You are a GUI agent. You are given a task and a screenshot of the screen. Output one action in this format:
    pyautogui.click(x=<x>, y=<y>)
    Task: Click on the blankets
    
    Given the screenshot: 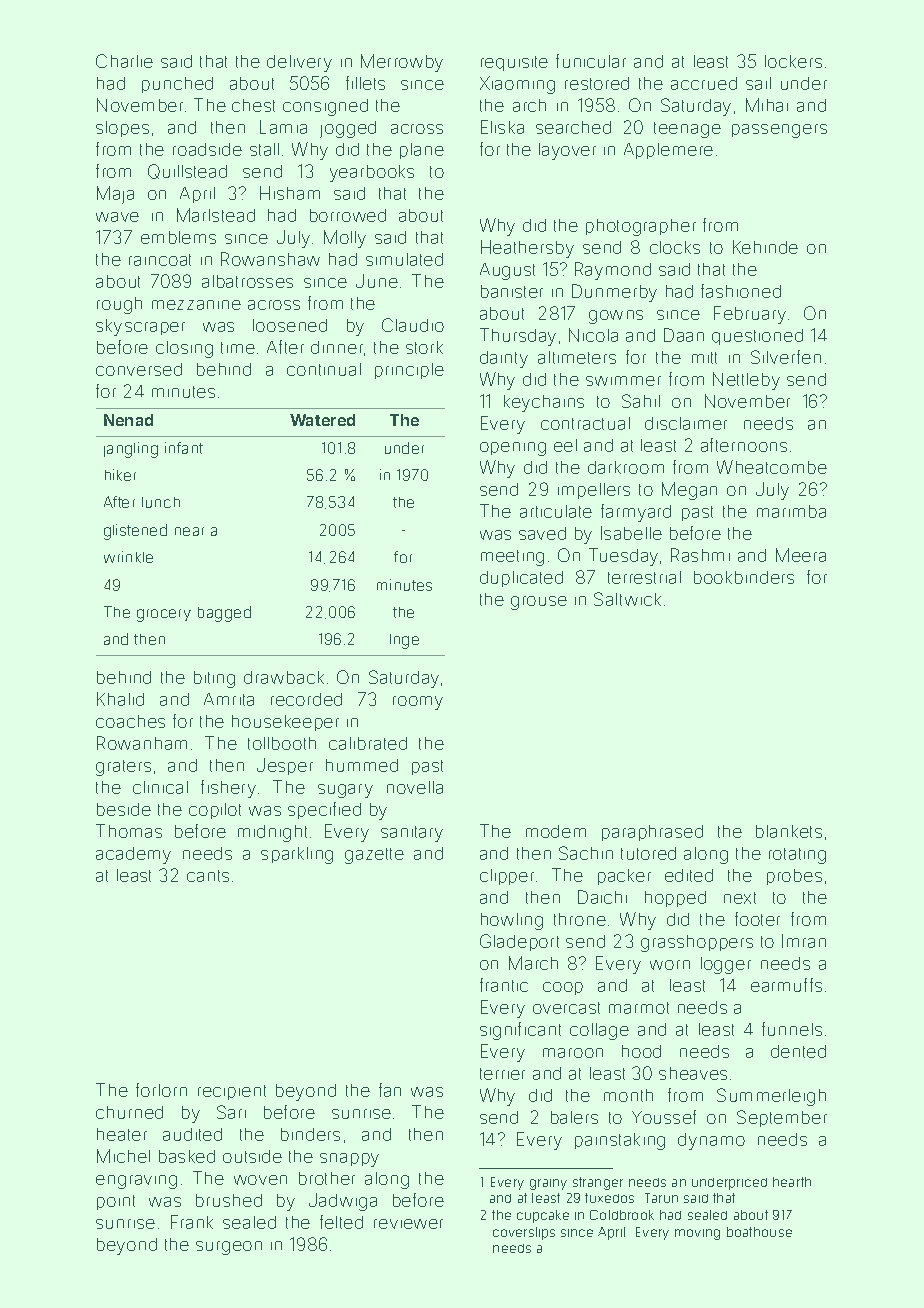 What is the action you would take?
    pyautogui.click(x=789, y=831)
